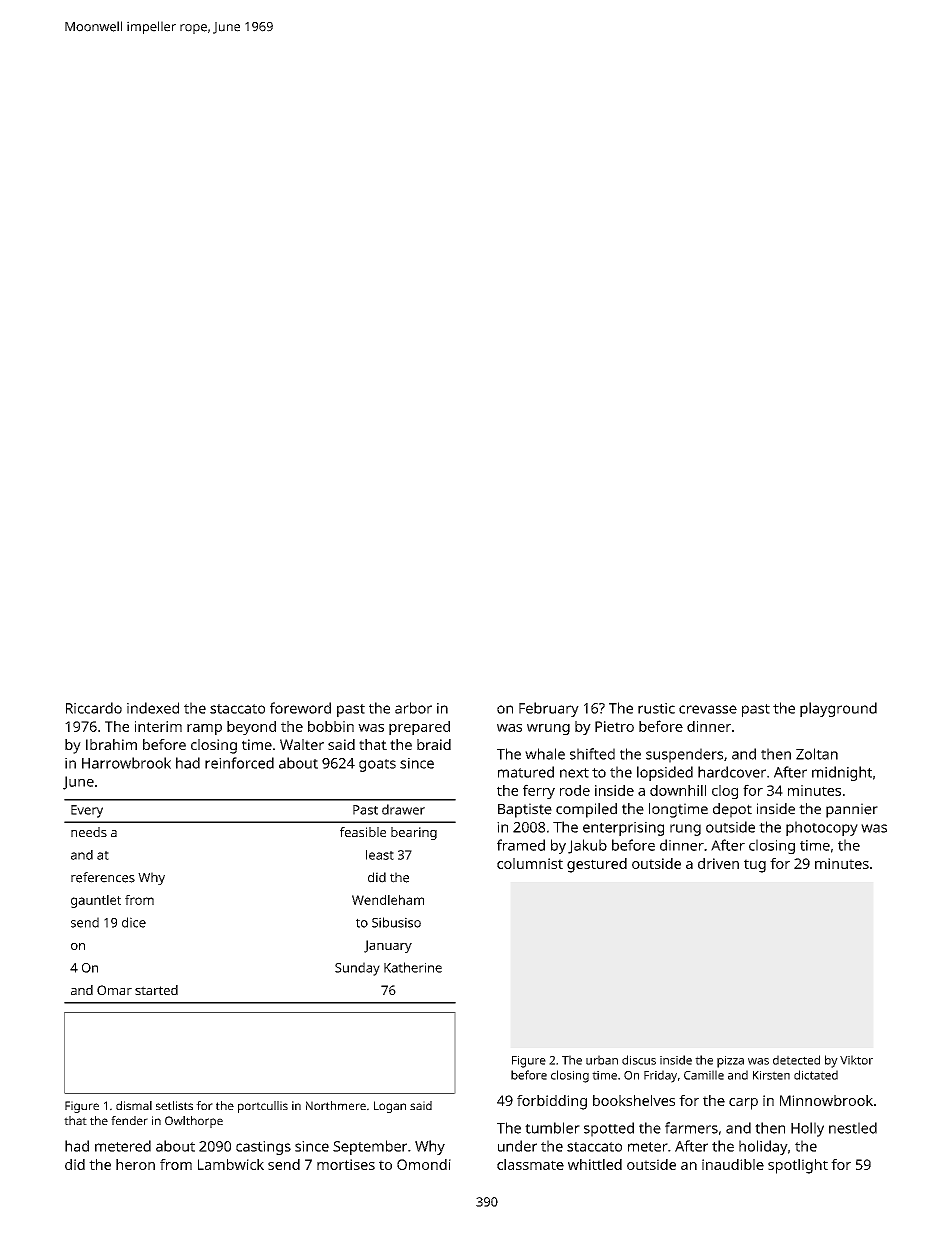 This screenshot has height=1233, width=952. Describe the element at coordinates (708, 709) in the screenshot. I see `crevasse` at that location.
